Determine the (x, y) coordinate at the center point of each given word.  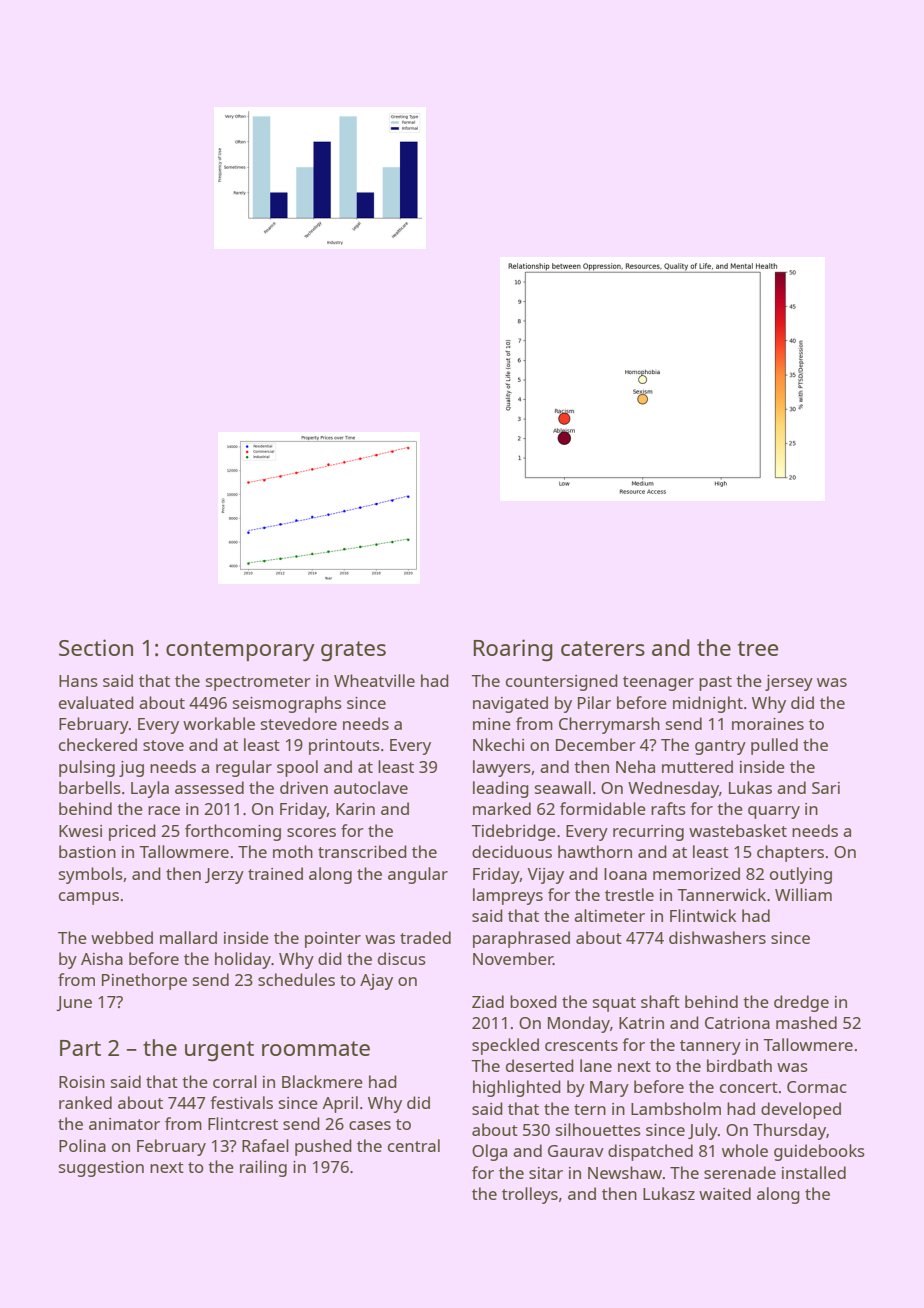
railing (263, 1168)
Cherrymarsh (609, 725)
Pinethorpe (144, 981)
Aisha (102, 958)
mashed (806, 1022)
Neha (635, 766)
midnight (708, 704)
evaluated (96, 702)
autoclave (371, 787)
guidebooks (819, 1152)
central (414, 1145)
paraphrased (521, 939)
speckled (505, 1046)
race (164, 810)
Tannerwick (721, 894)
